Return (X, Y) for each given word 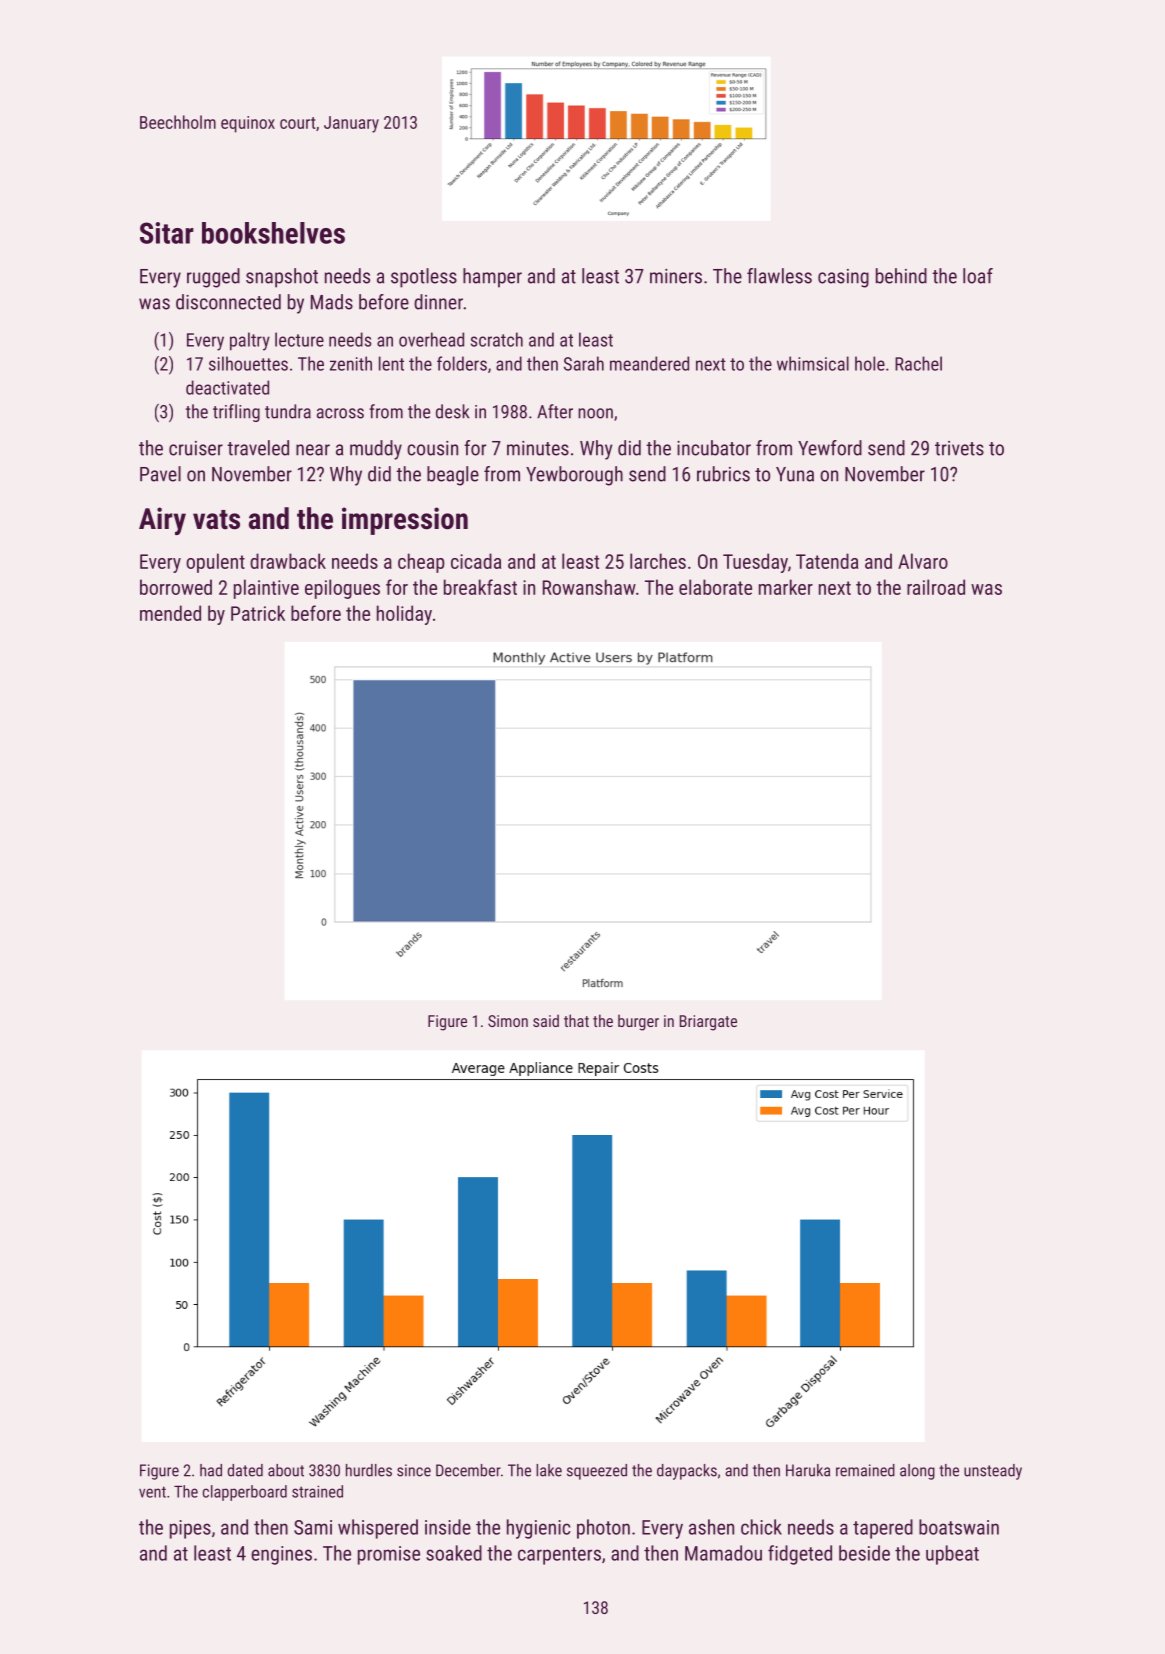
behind (901, 276)
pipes (190, 1529)
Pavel (160, 474)
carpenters (559, 1556)
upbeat (952, 1555)
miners (676, 276)
